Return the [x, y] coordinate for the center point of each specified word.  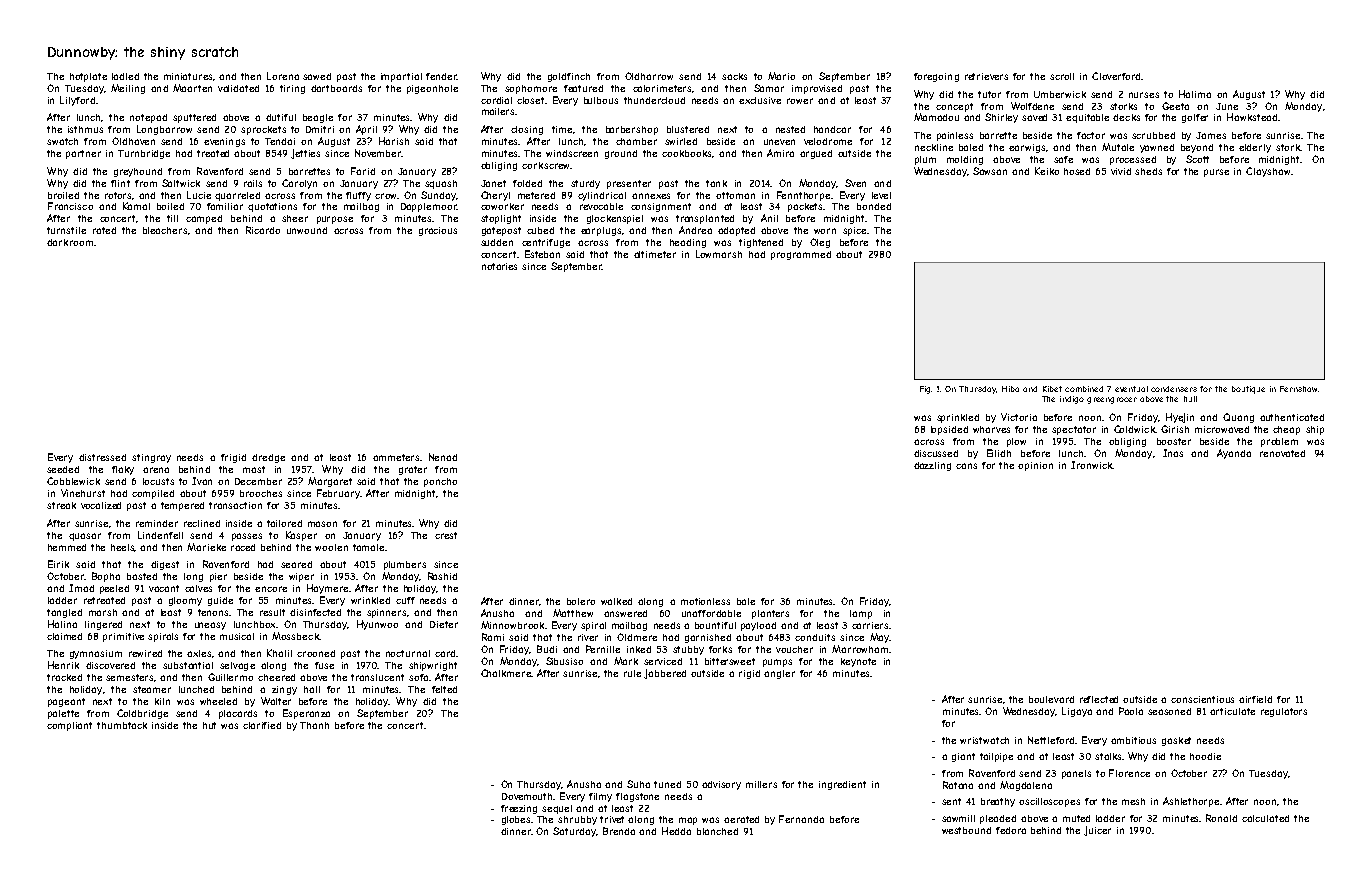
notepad [148, 118]
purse [1216, 173]
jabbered [665, 674]
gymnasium [96, 654]
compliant [69, 726]
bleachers [165, 230]
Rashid [442, 576]
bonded [874, 206]
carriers [870, 625]
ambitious [1133, 740]
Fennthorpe [803, 196]
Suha [638, 784]
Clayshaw [1268, 172]
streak [61, 505]
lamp [861, 614]
